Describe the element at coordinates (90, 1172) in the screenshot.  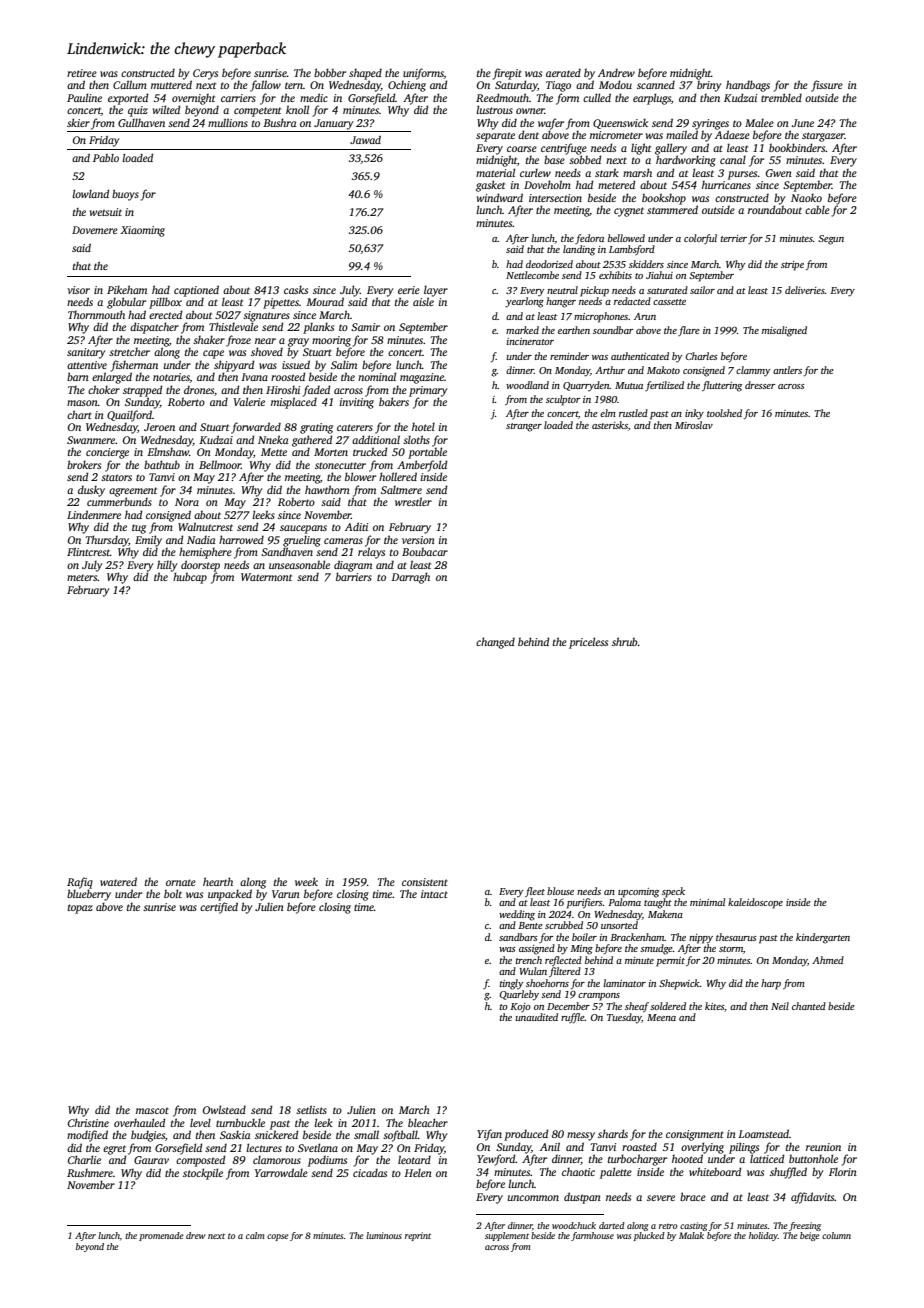
I see `Rushmere` at that location.
